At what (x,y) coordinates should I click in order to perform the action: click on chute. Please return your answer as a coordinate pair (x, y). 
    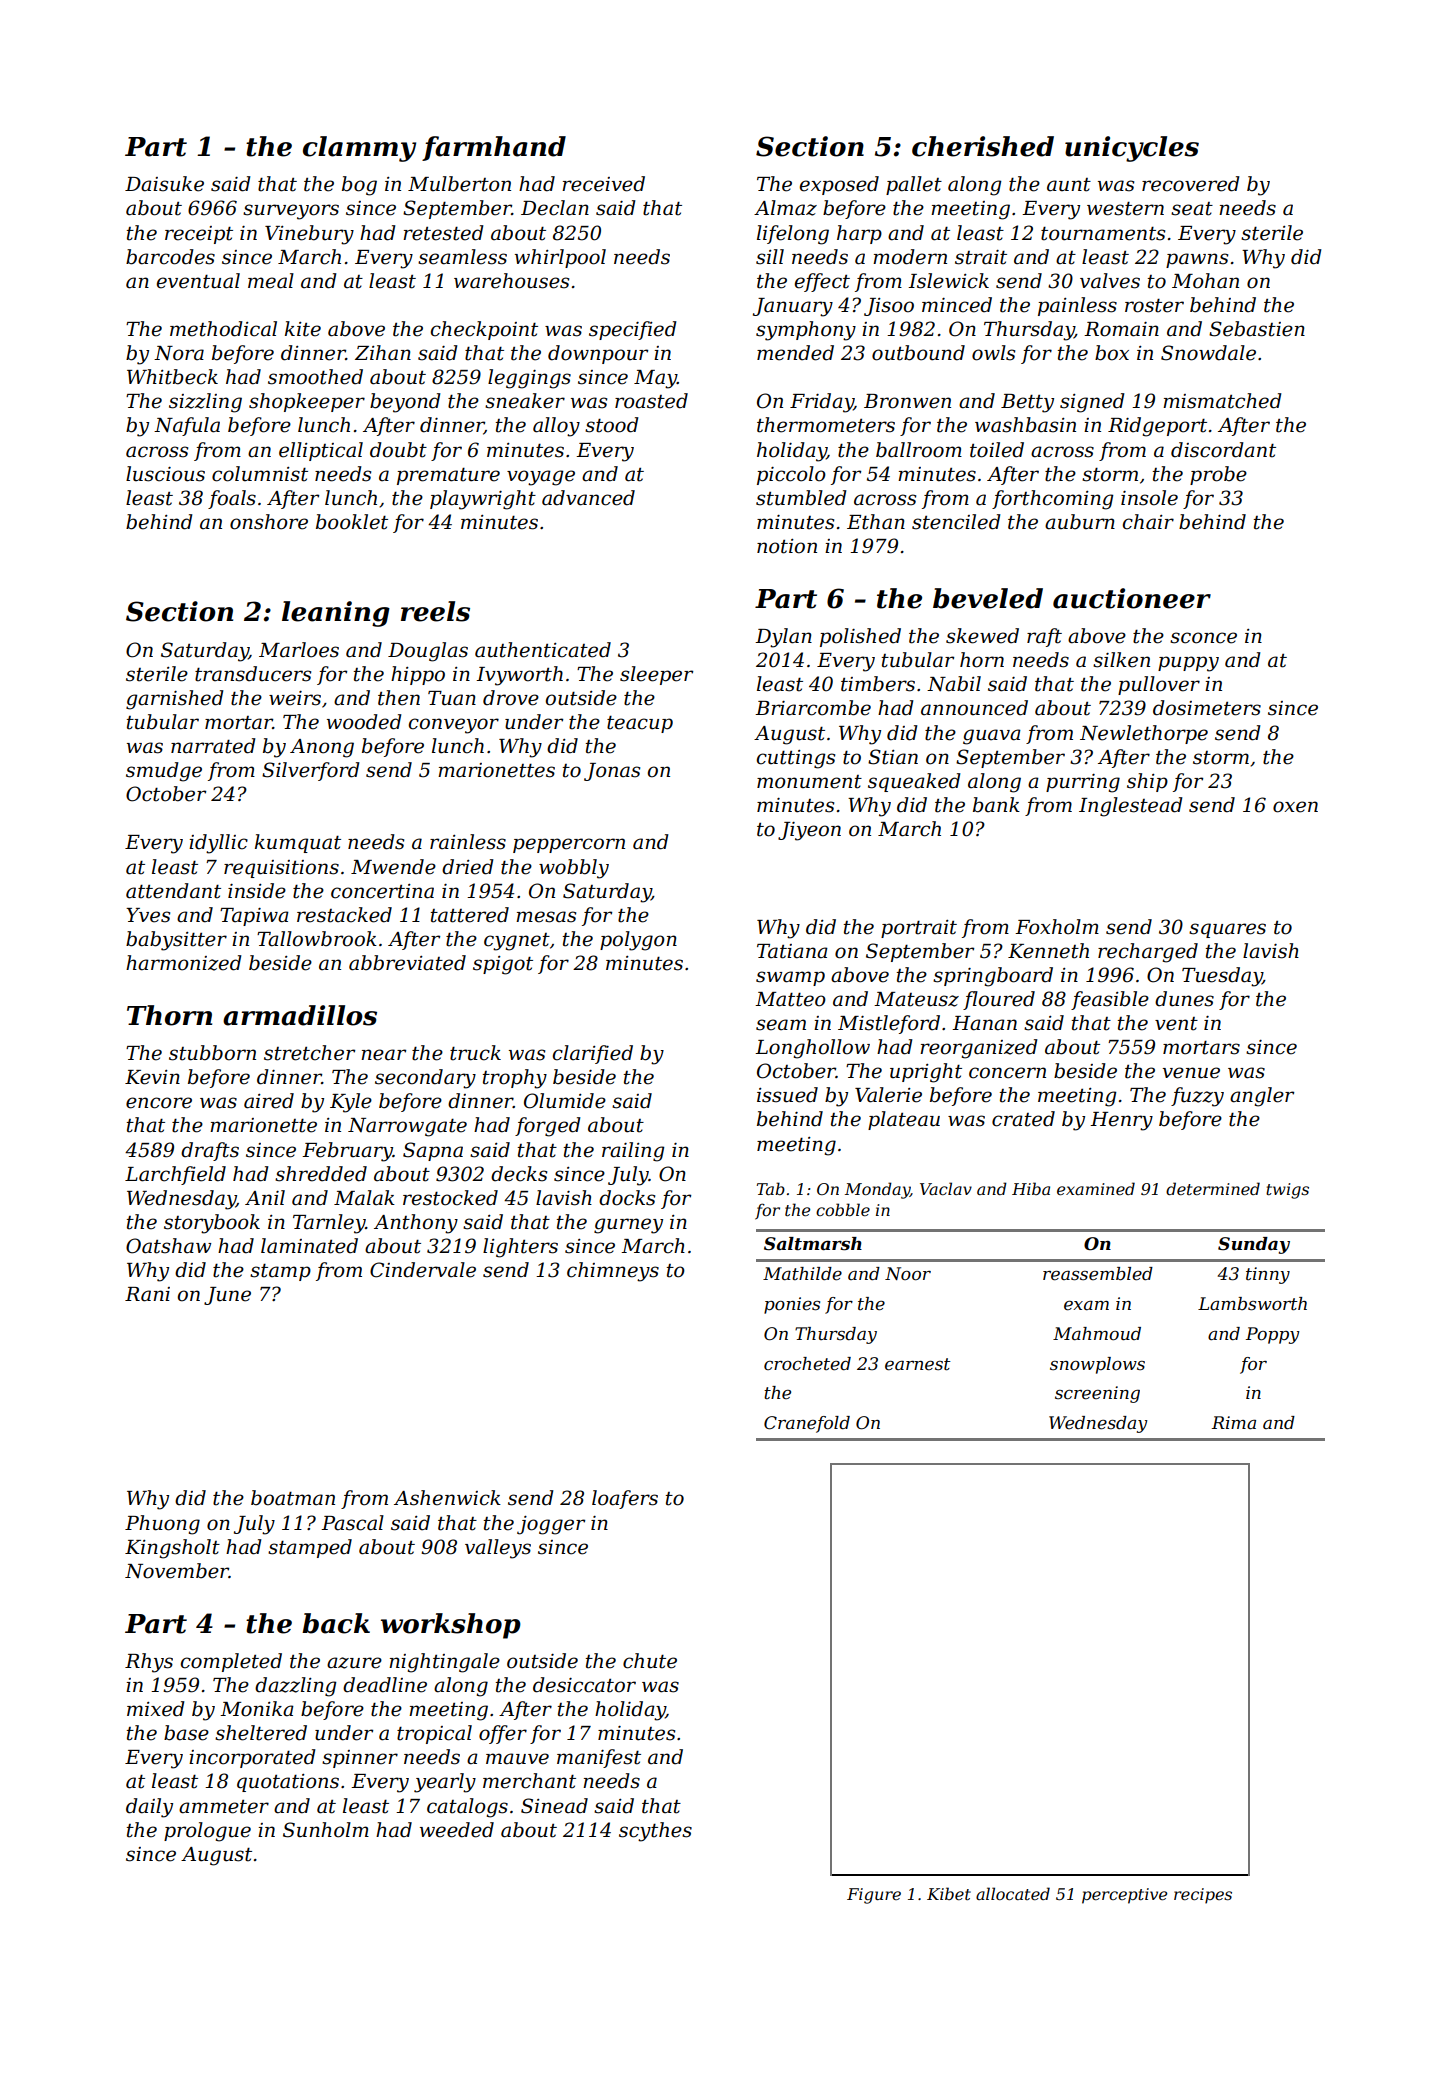
    Looking at the image, I should click on (650, 1661).
